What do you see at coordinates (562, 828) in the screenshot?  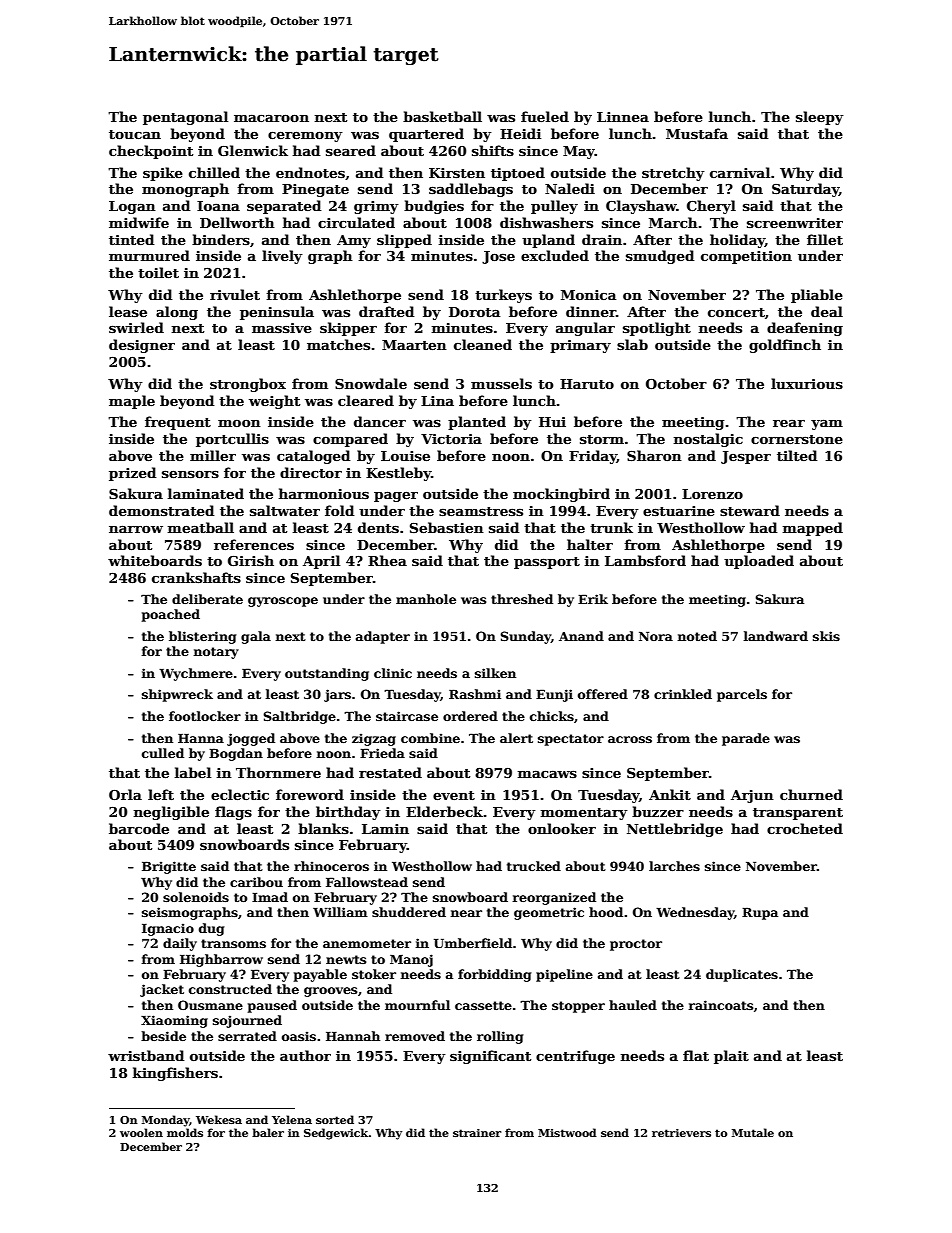 I see `onlooker` at bounding box center [562, 828].
